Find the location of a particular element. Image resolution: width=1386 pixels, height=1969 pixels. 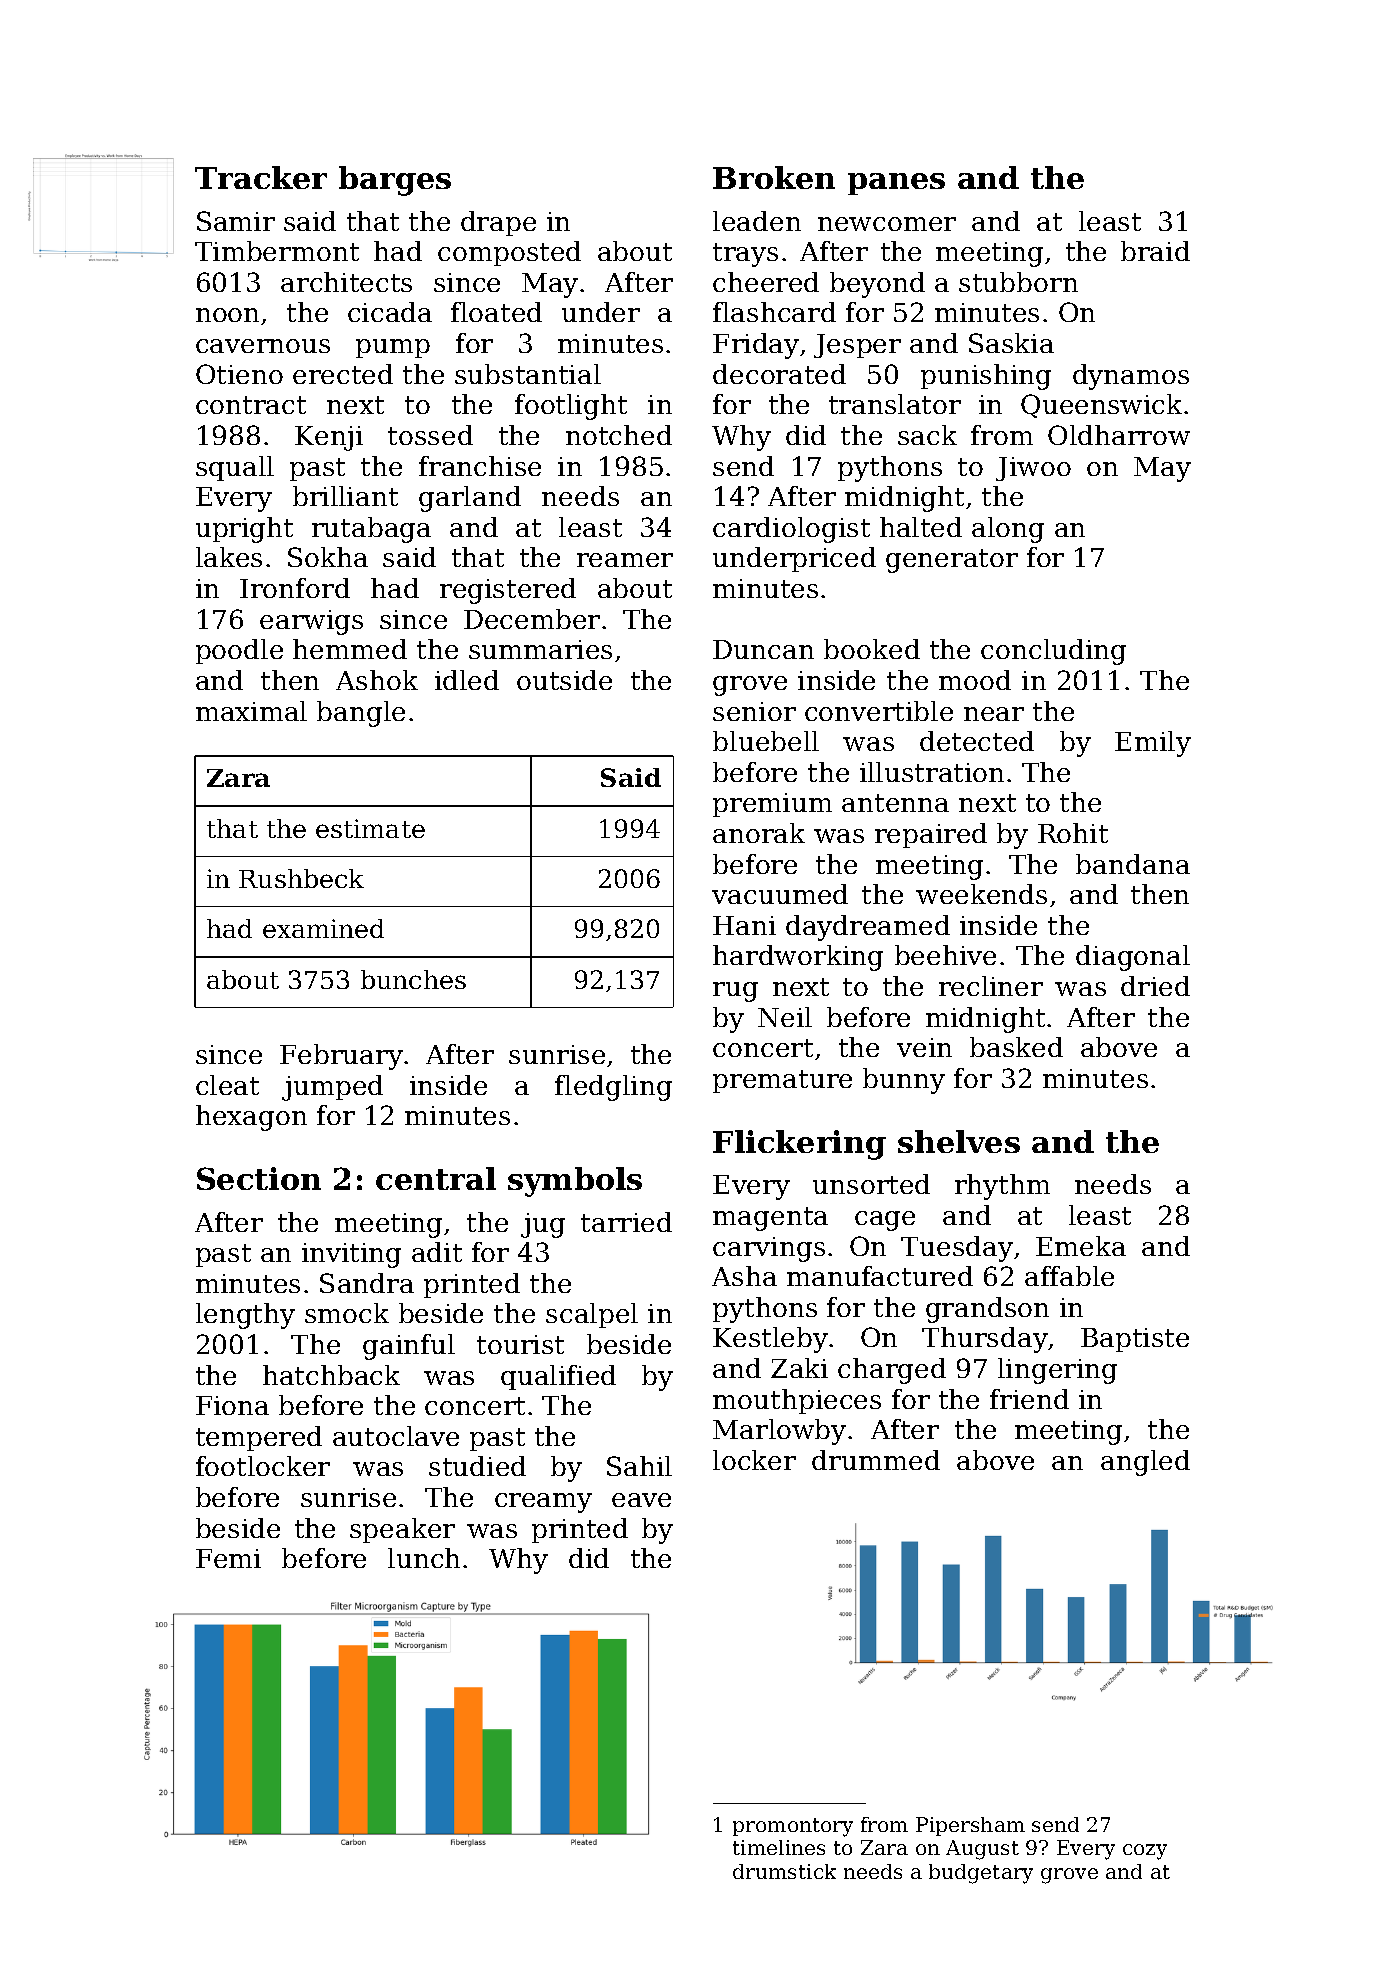

hatchback is located at coordinates (331, 1375).
